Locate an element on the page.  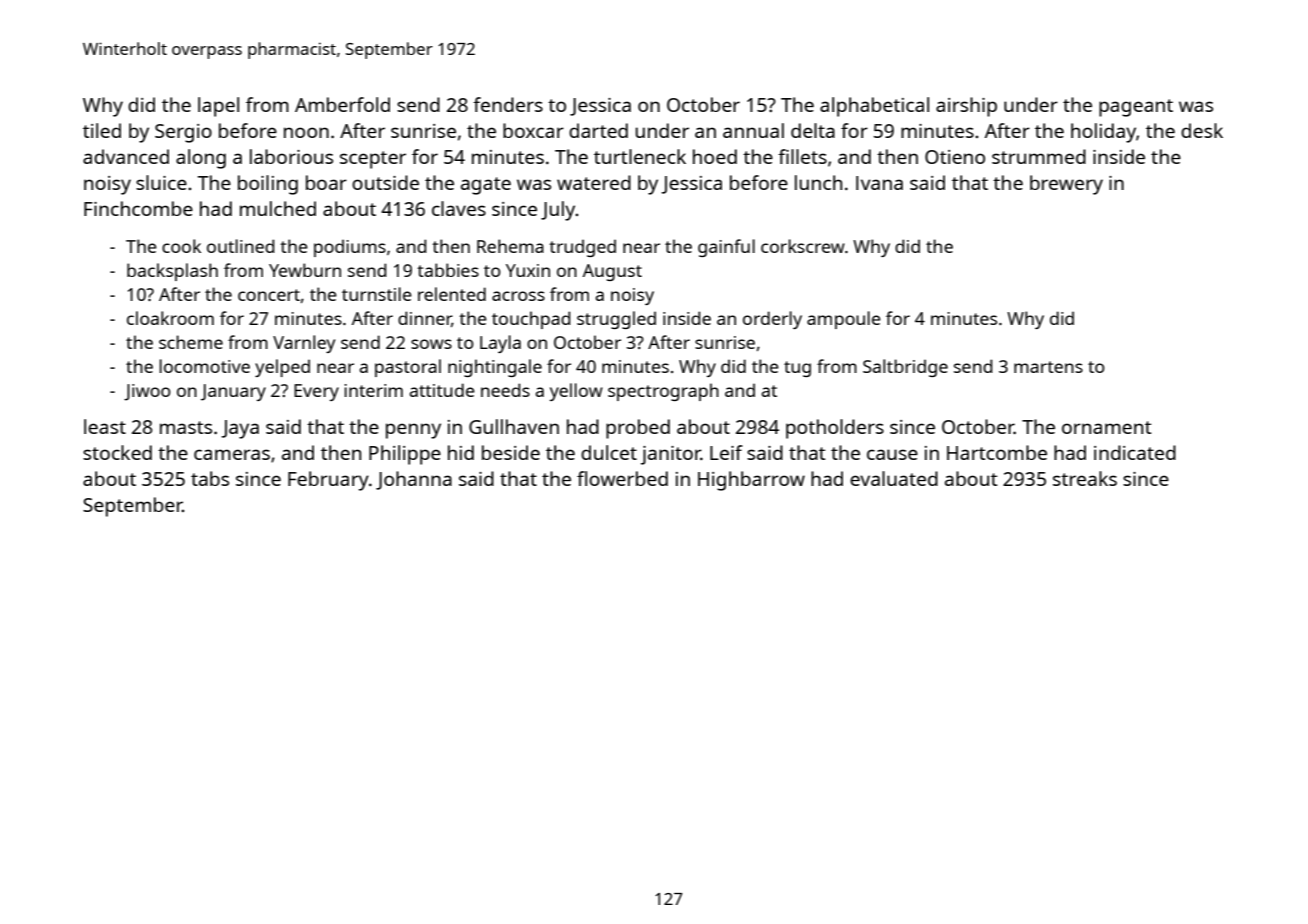
potholders is located at coordinates (835, 429).
